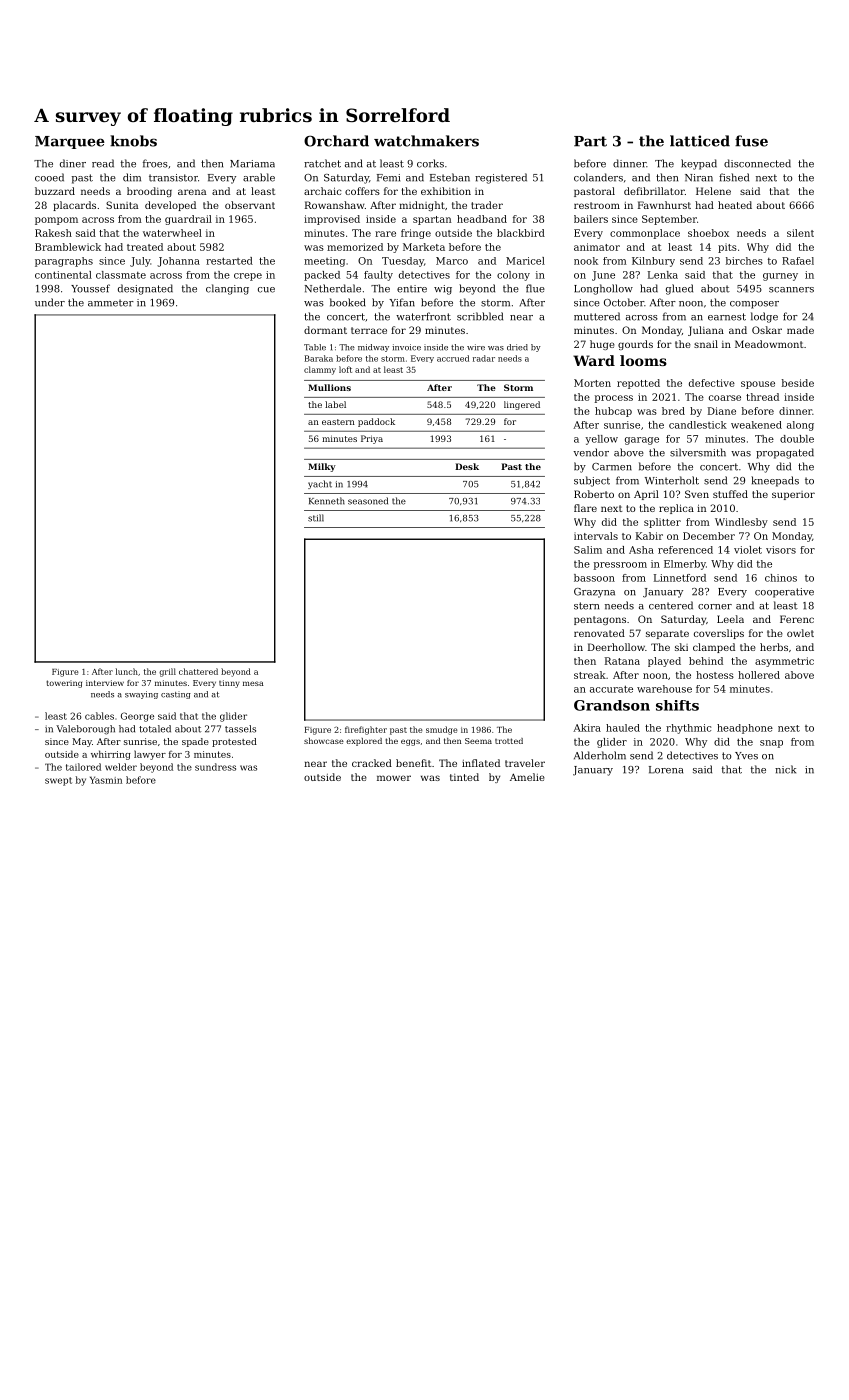 The height and width of the document is (1400, 849). Describe the element at coordinates (800, 330) in the document. I see `made` at that location.
